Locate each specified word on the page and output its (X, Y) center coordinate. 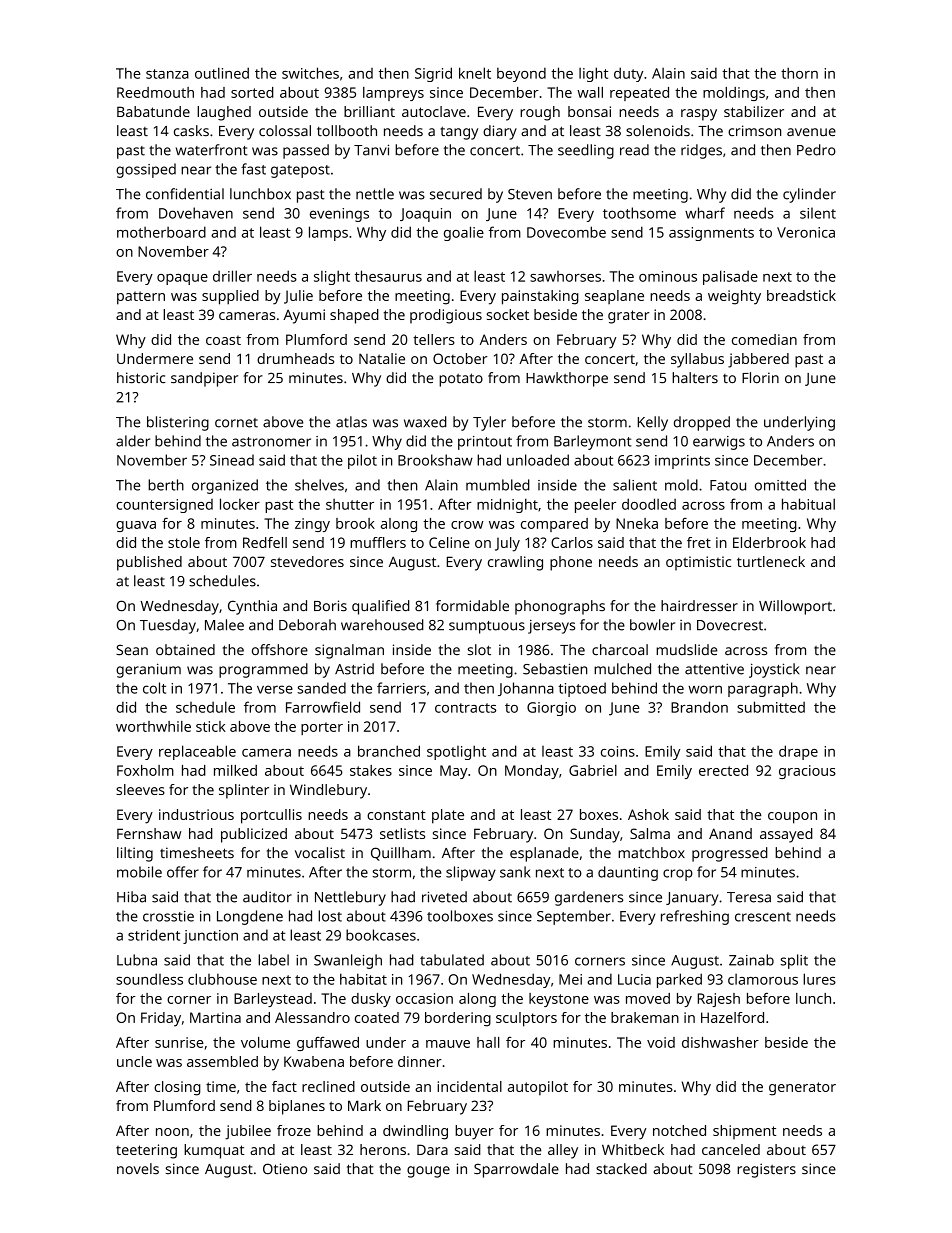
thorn (799, 73)
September (574, 917)
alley (563, 1151)
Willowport (795, 607)
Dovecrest (730, 625)
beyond (521, 75)
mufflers (378, 542)
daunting (628, 873)
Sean (132, 650)
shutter (350, 504)
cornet (236, 423)
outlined (222, 73)
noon (172, 1132)
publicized (254, 835)
